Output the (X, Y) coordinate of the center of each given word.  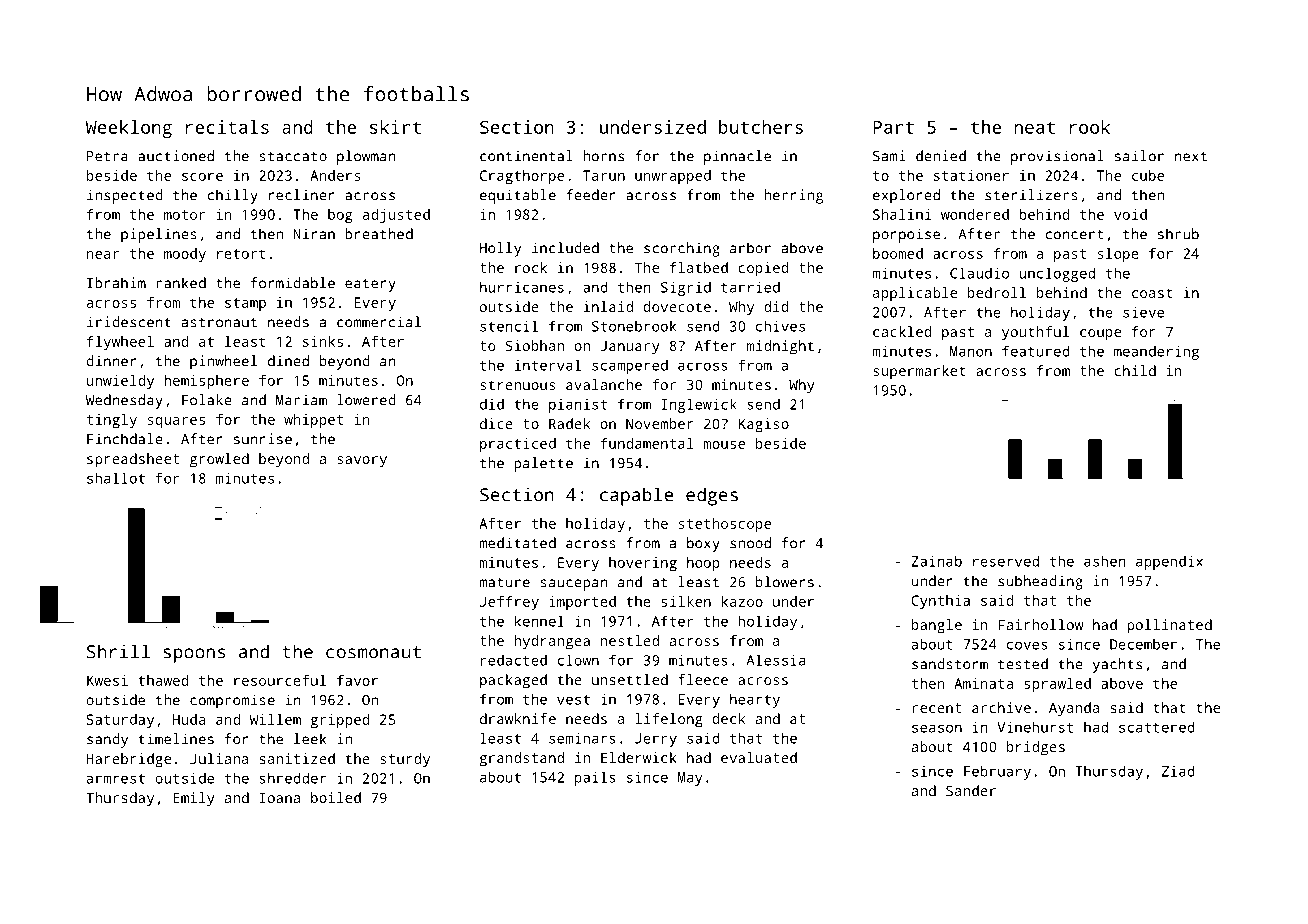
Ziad (1178, 771)
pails (595, 778)
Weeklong (129, 129)
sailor (1139, 156)
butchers (761, 127)
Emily (194, 799)
